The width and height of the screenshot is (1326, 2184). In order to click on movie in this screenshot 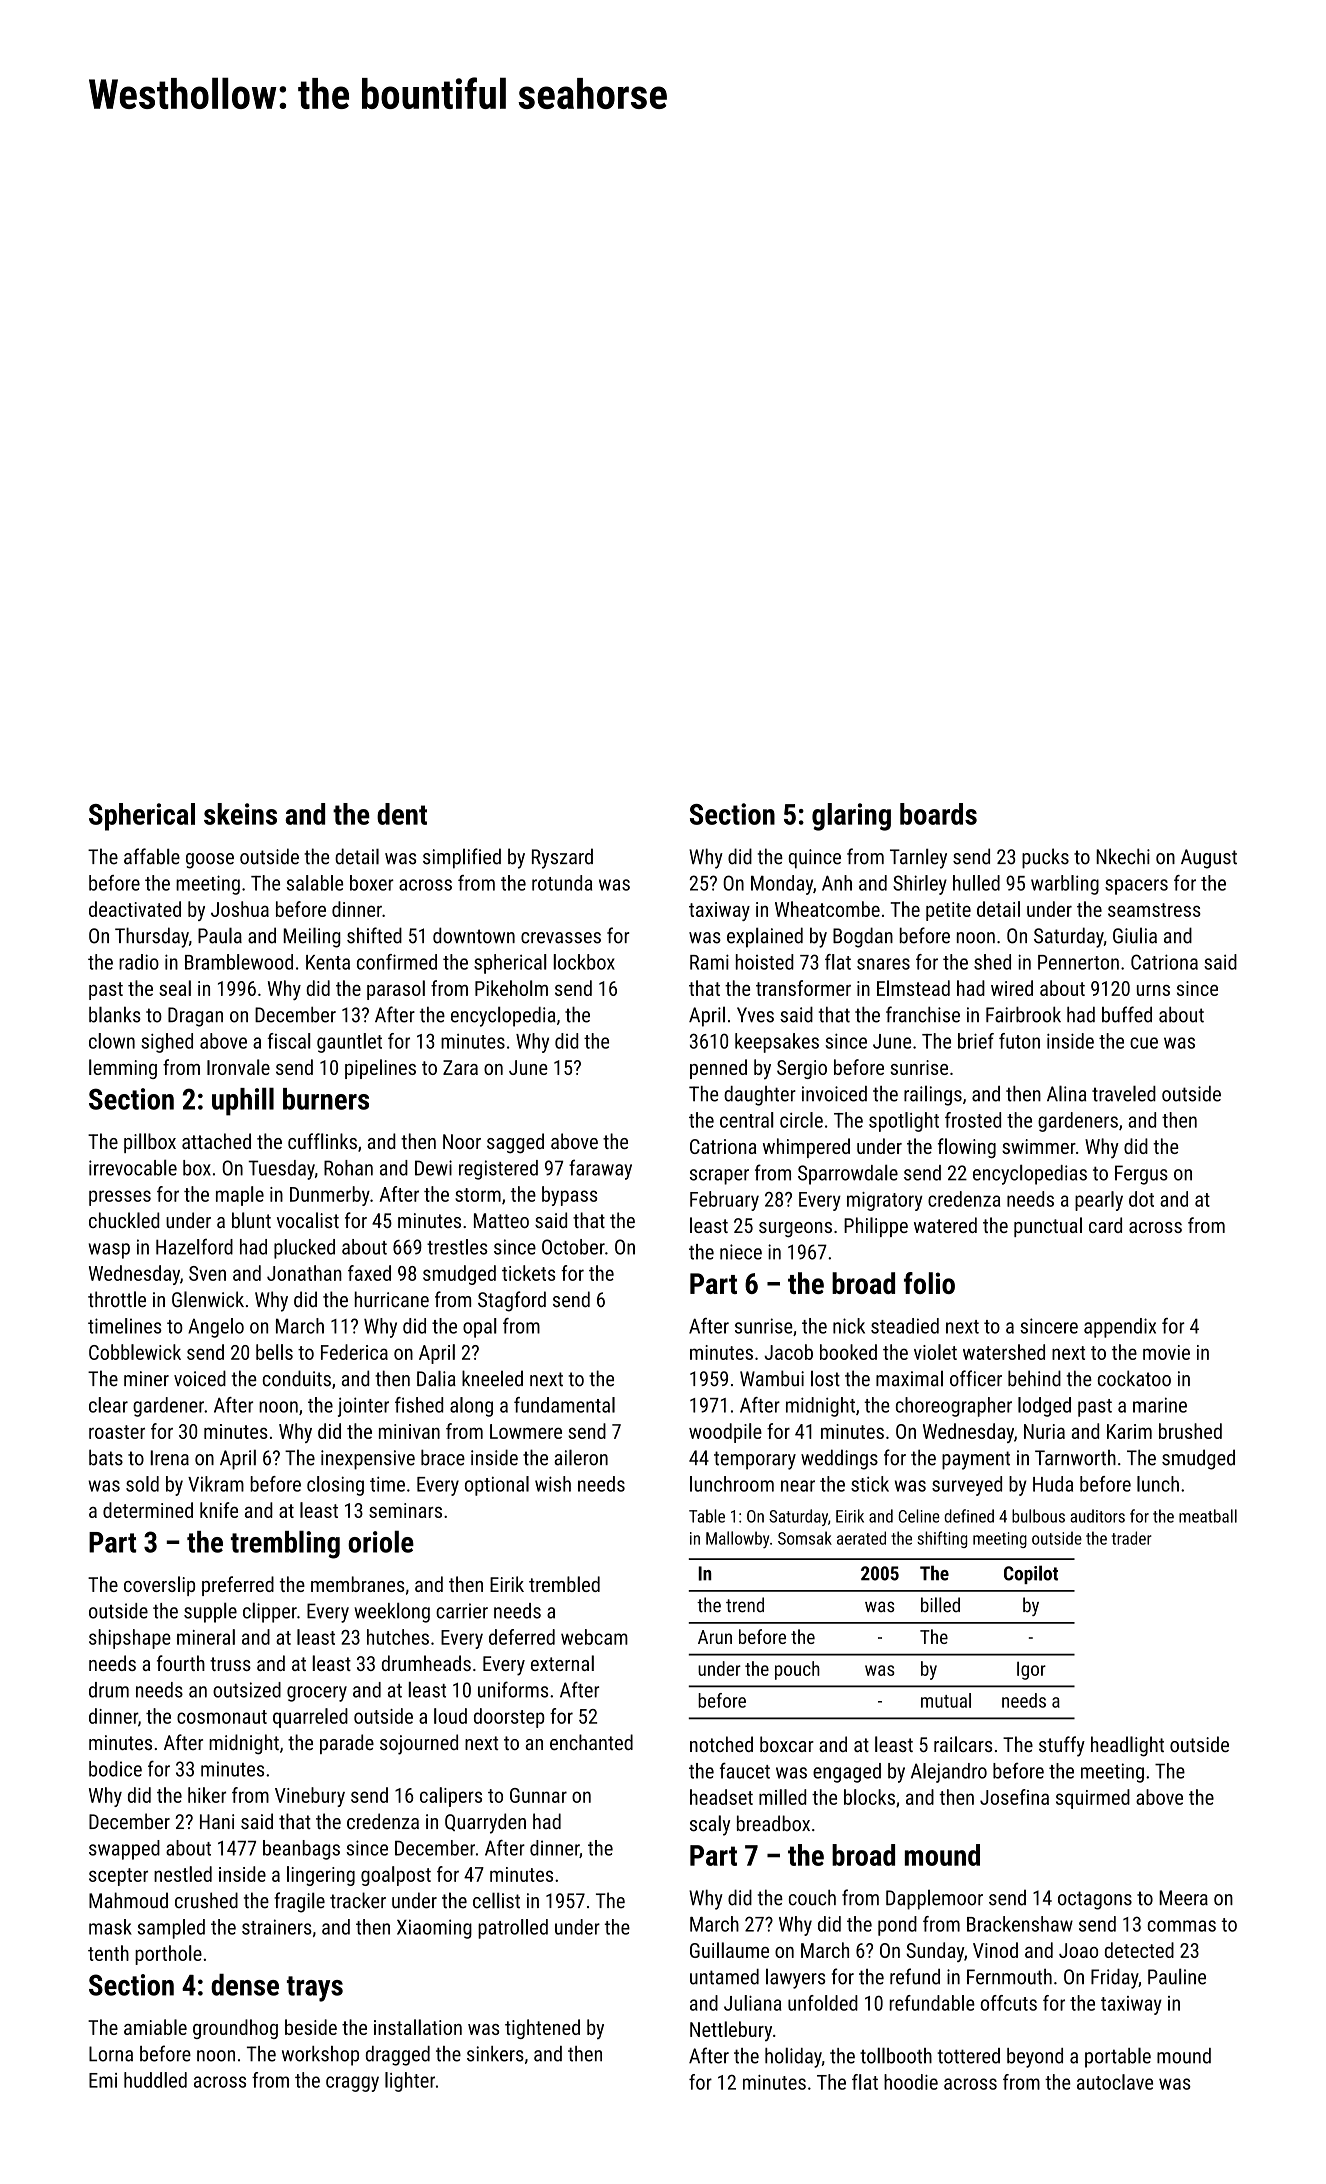, I will do `click(1166, 1352)`.
